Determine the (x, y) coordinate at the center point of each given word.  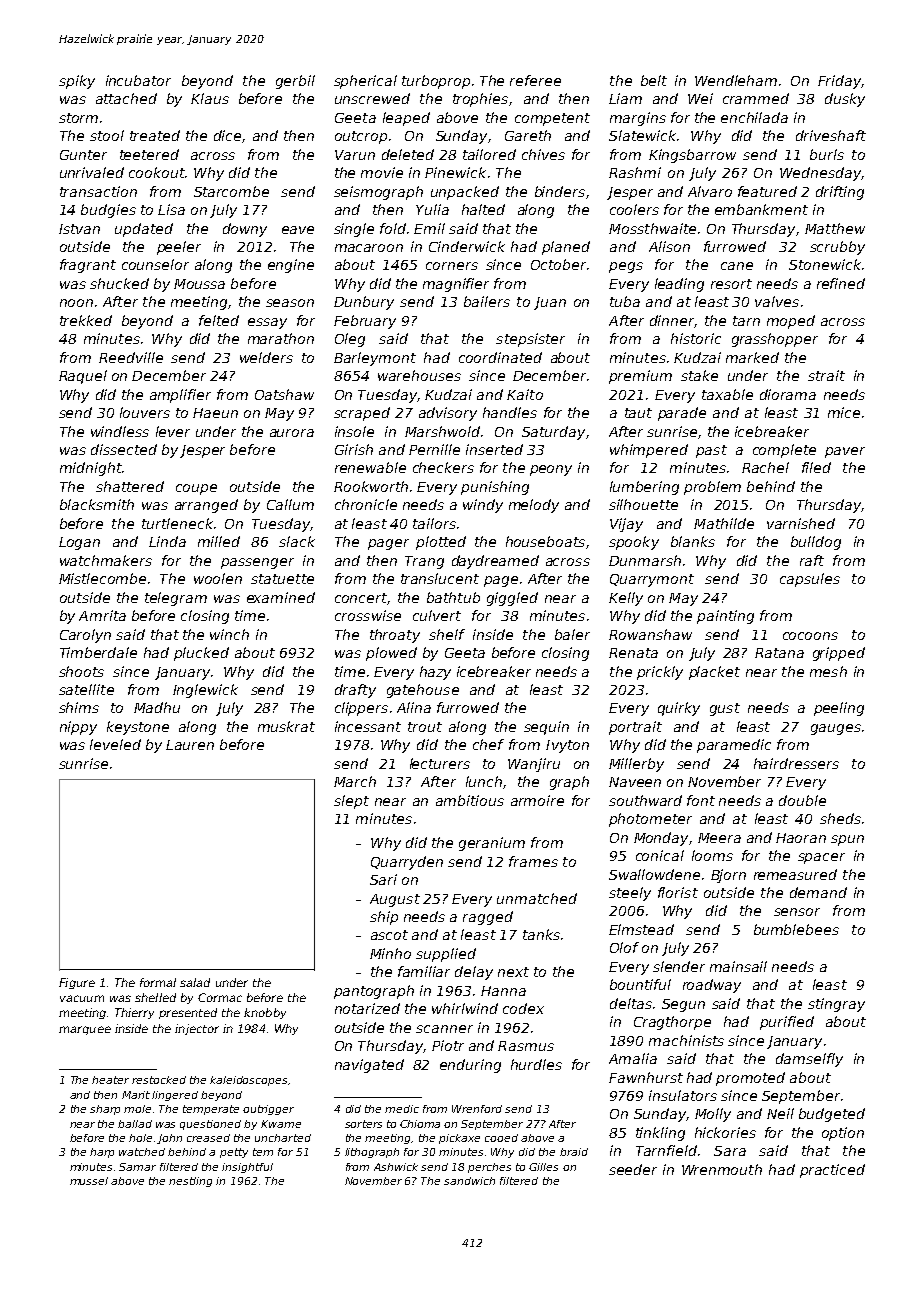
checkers (443, 467)
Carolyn (85, 636)
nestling (190, 1182)
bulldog (816, 543)
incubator (138, 80)
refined (841, 283)
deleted (408, 154)
